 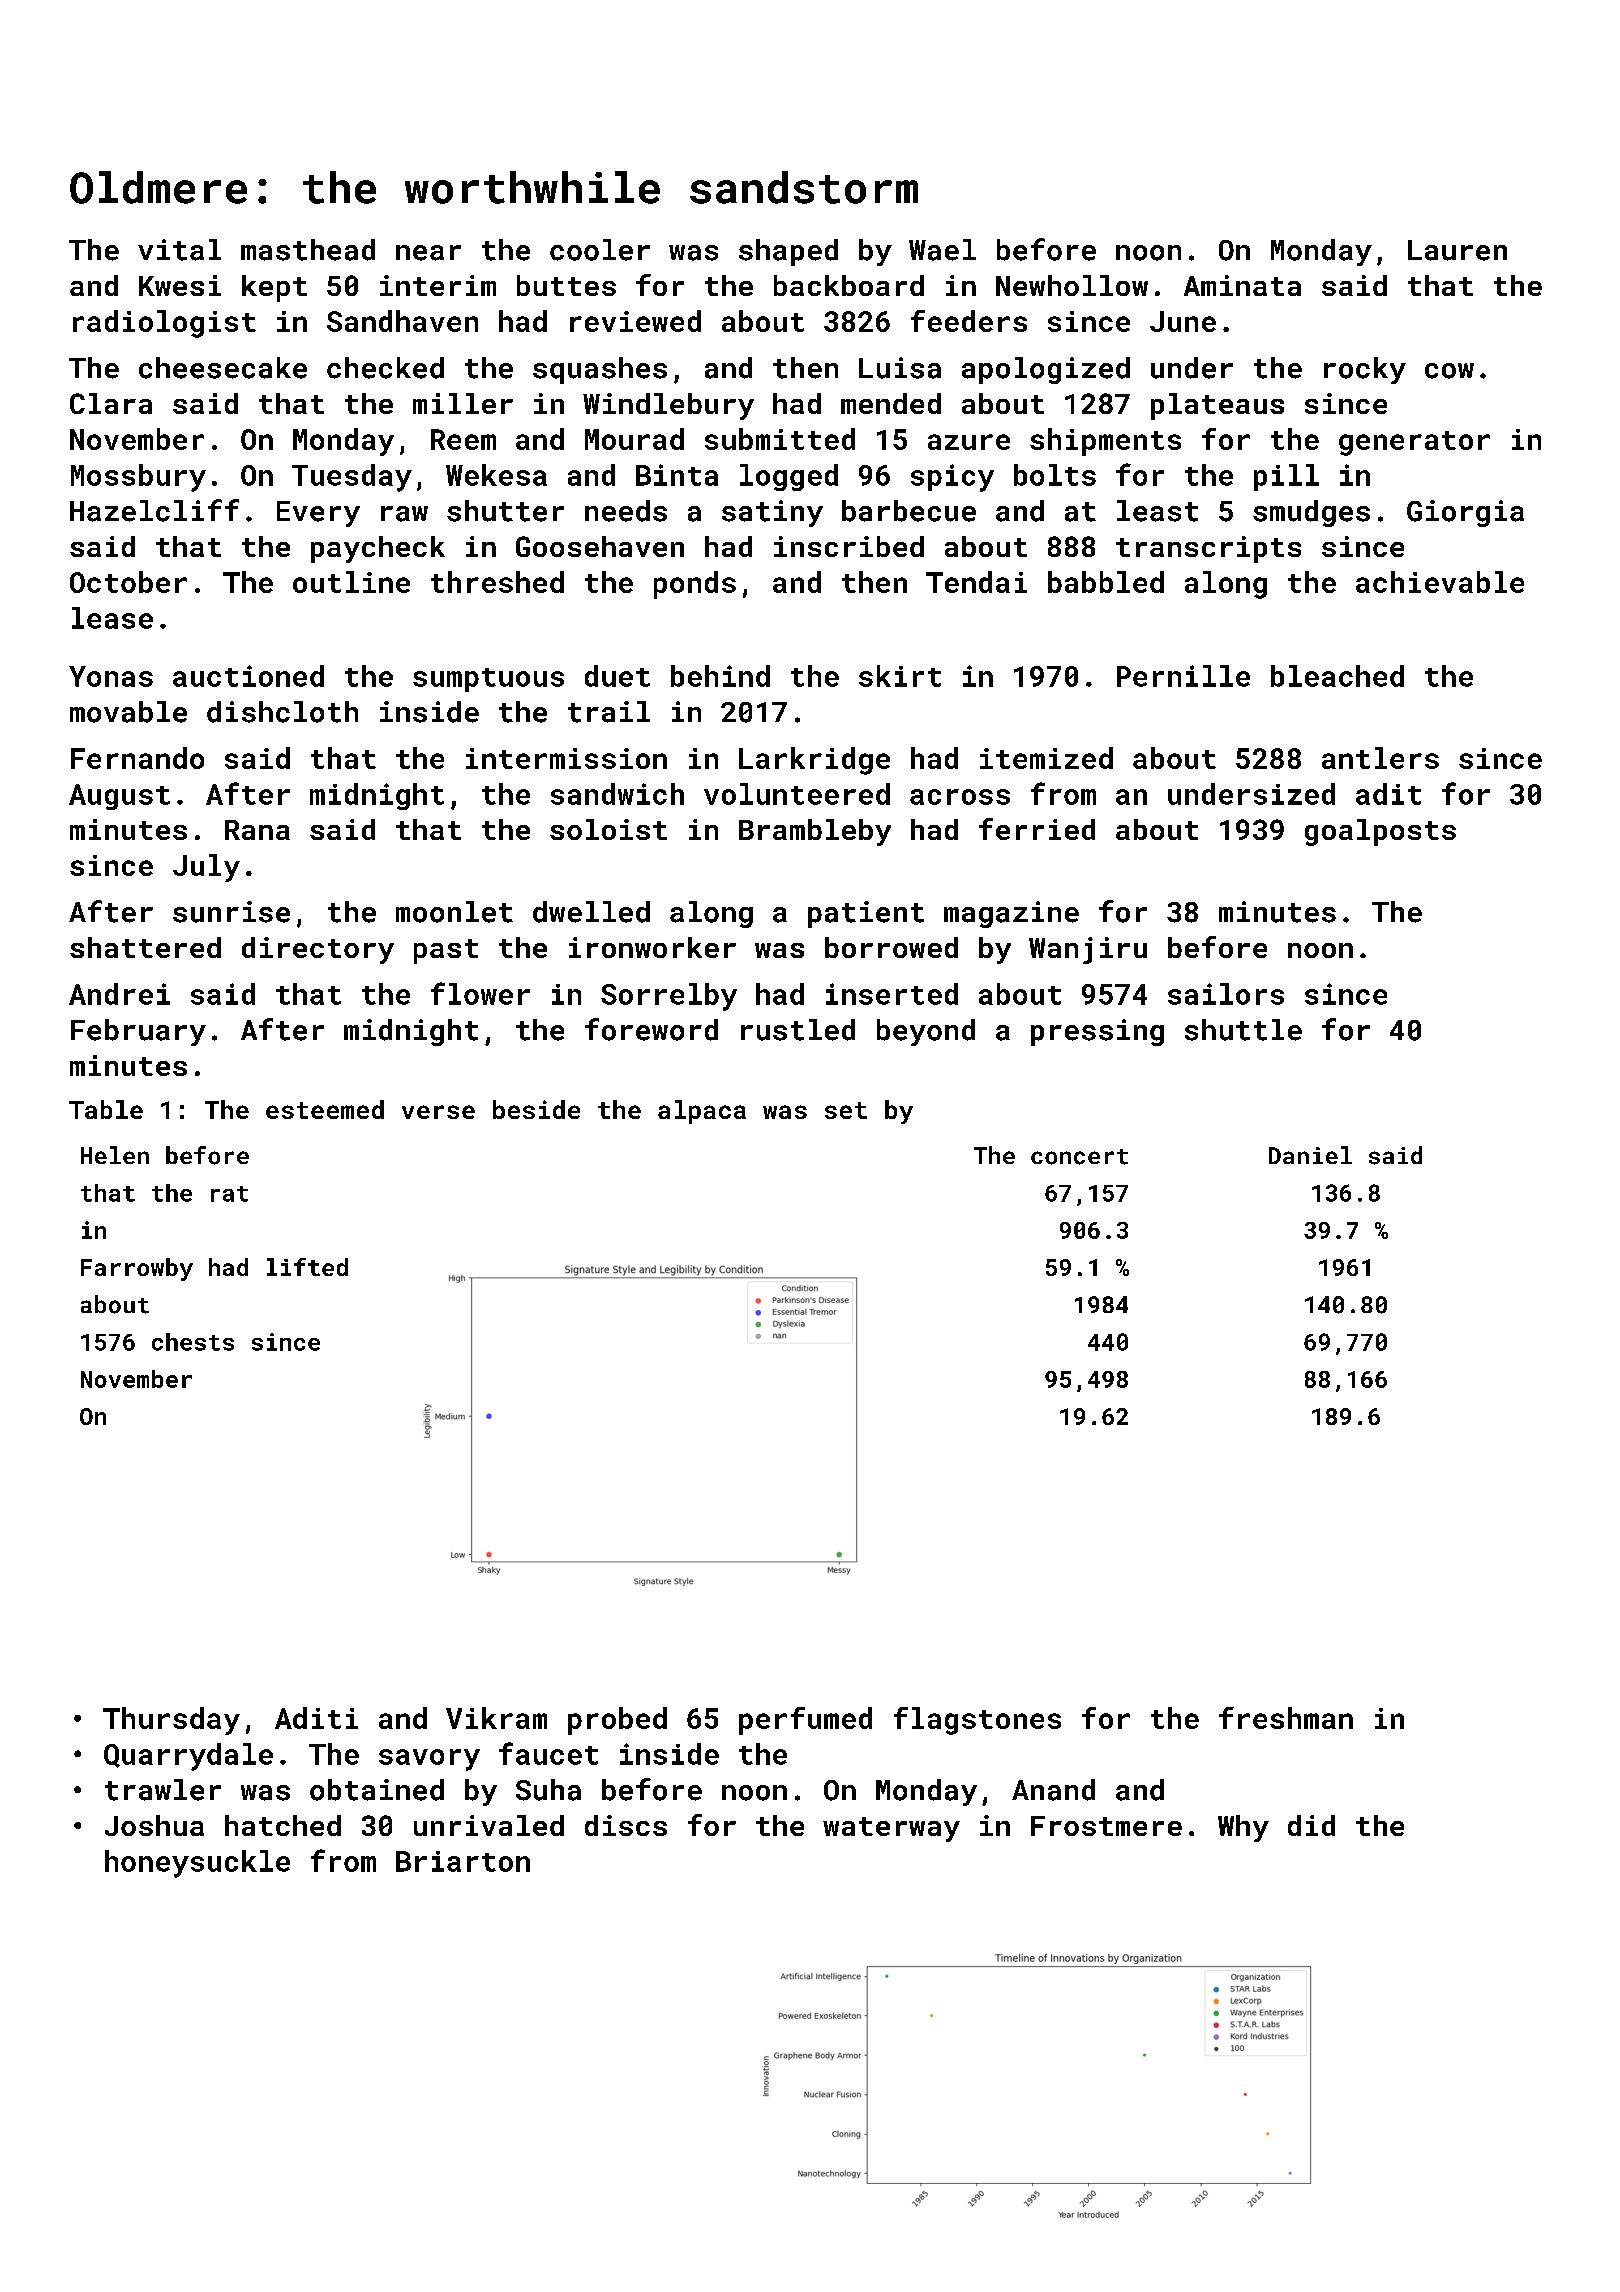 What do you see at coordinates (137, 1269) in the page?
I see `Farrowby` at bounding box center [137, 1269].
